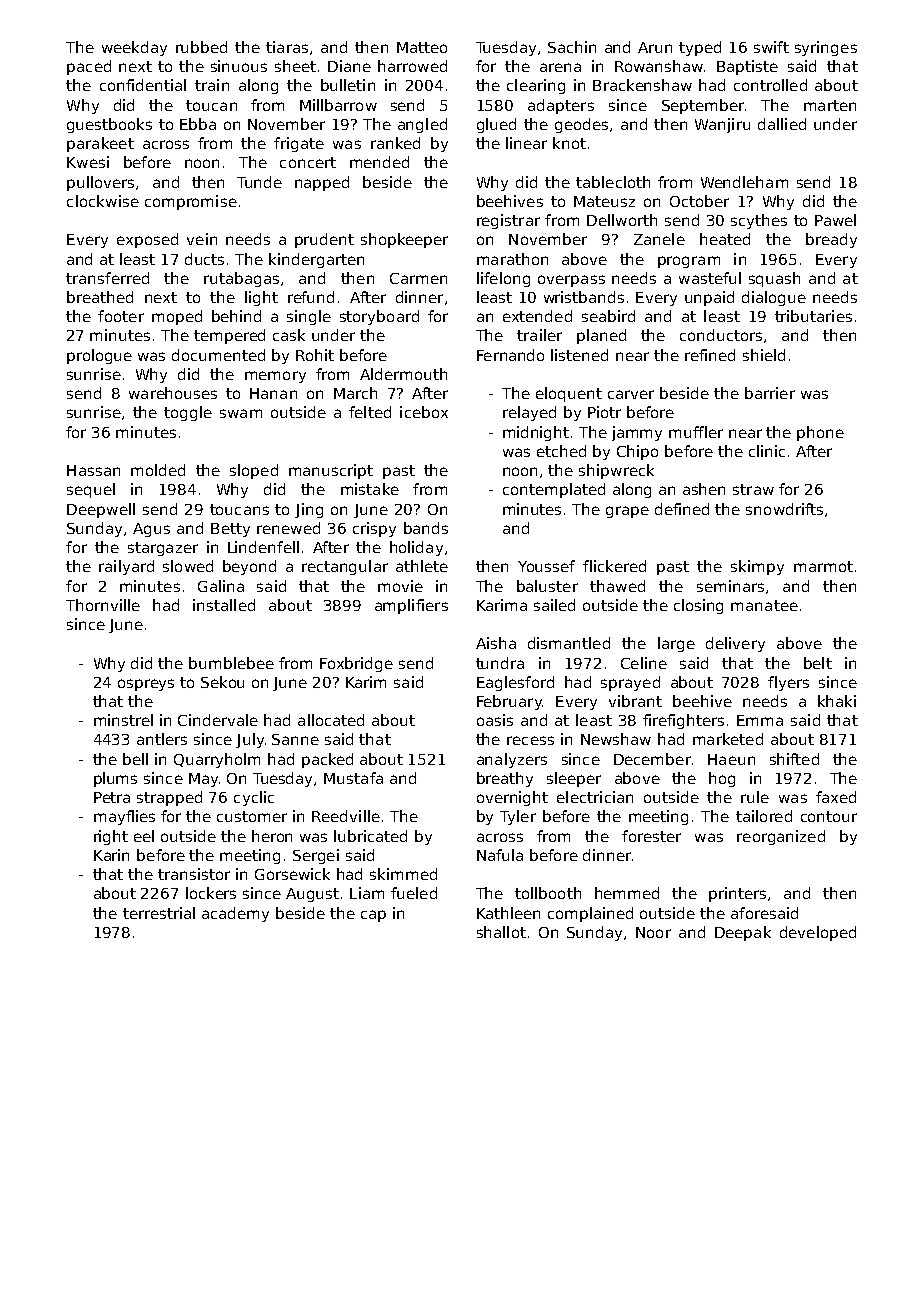 This screenshot has height=1308, width=924. Describe the element at coordinates (530, 740) in the screenshot. I see `recess` at that location.
